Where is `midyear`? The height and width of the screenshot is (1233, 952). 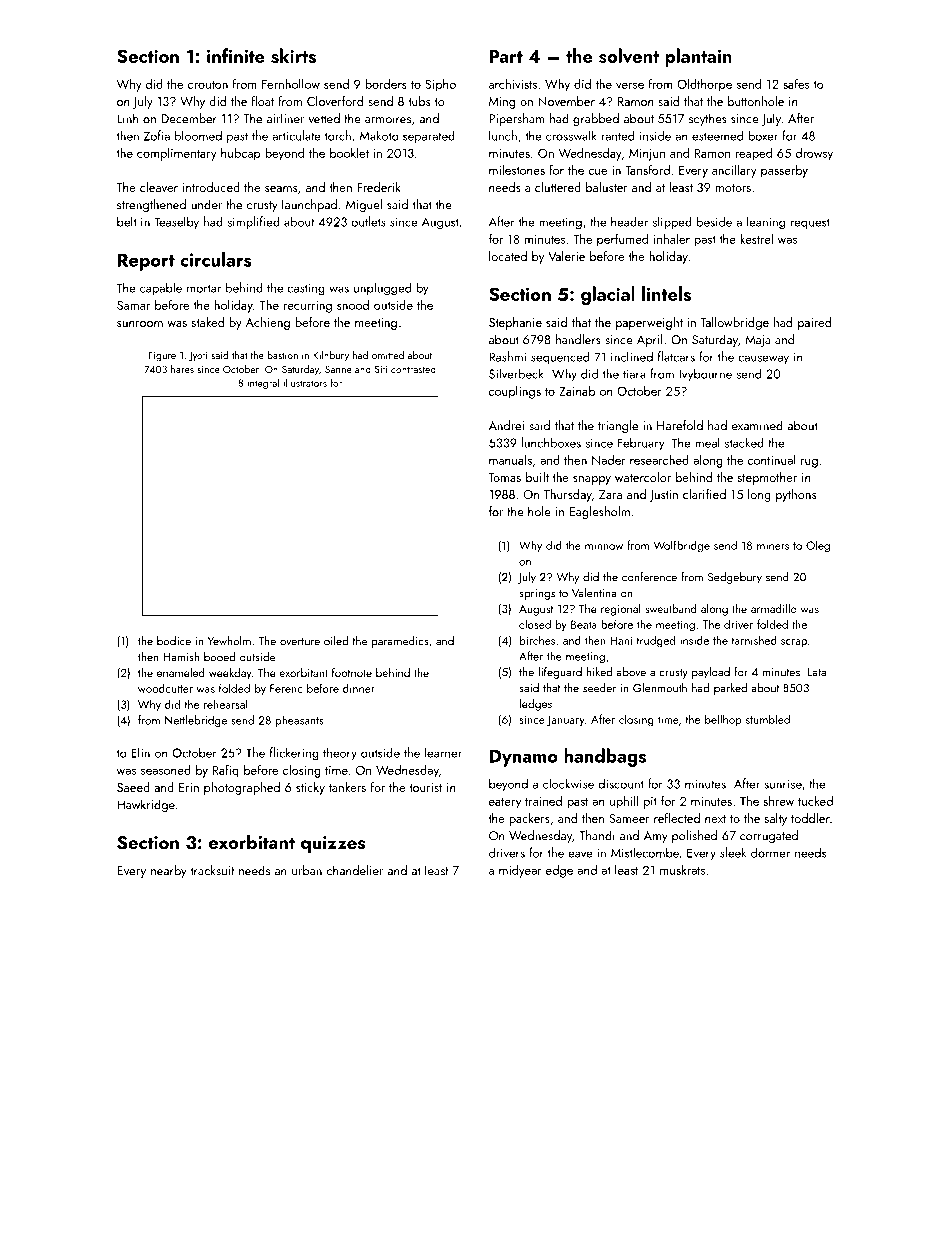 midyear is located at coordinates (520, 871).
